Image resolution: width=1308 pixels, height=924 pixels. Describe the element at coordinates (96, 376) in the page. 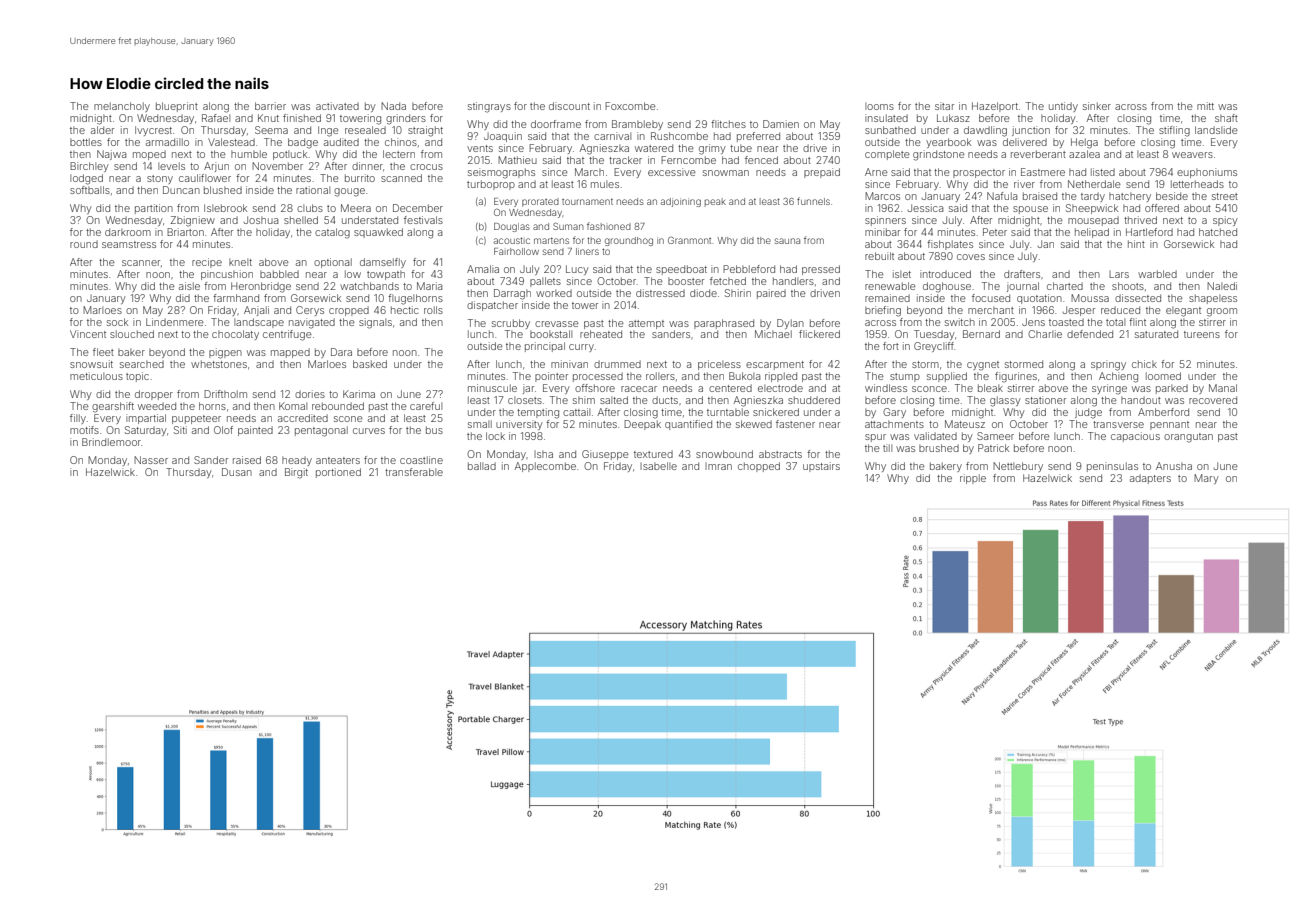

I see `meticulous` at that location.
